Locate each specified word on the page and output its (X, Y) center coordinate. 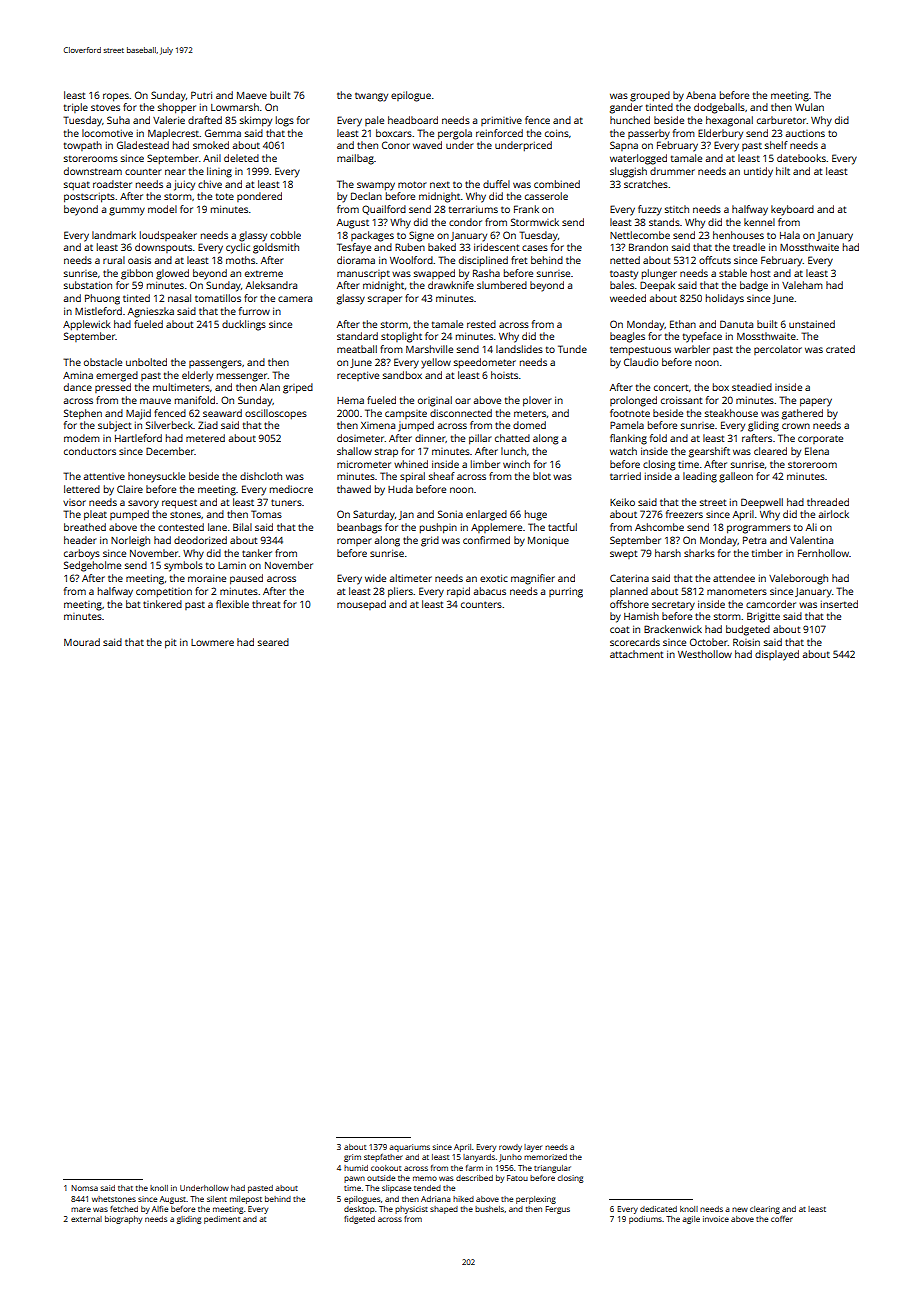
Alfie (160, 1209)
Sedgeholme (92, 566)
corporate (820, 439)
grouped (650, 96)
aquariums (409, 1148)
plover (537, 401)
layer (533, 1148)
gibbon (137, 274)
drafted (205, 120)
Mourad (82, 642)
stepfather (383, 1158)
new (740, 1209)
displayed (777, 655)
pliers (400, 592)
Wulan (809, 107)
